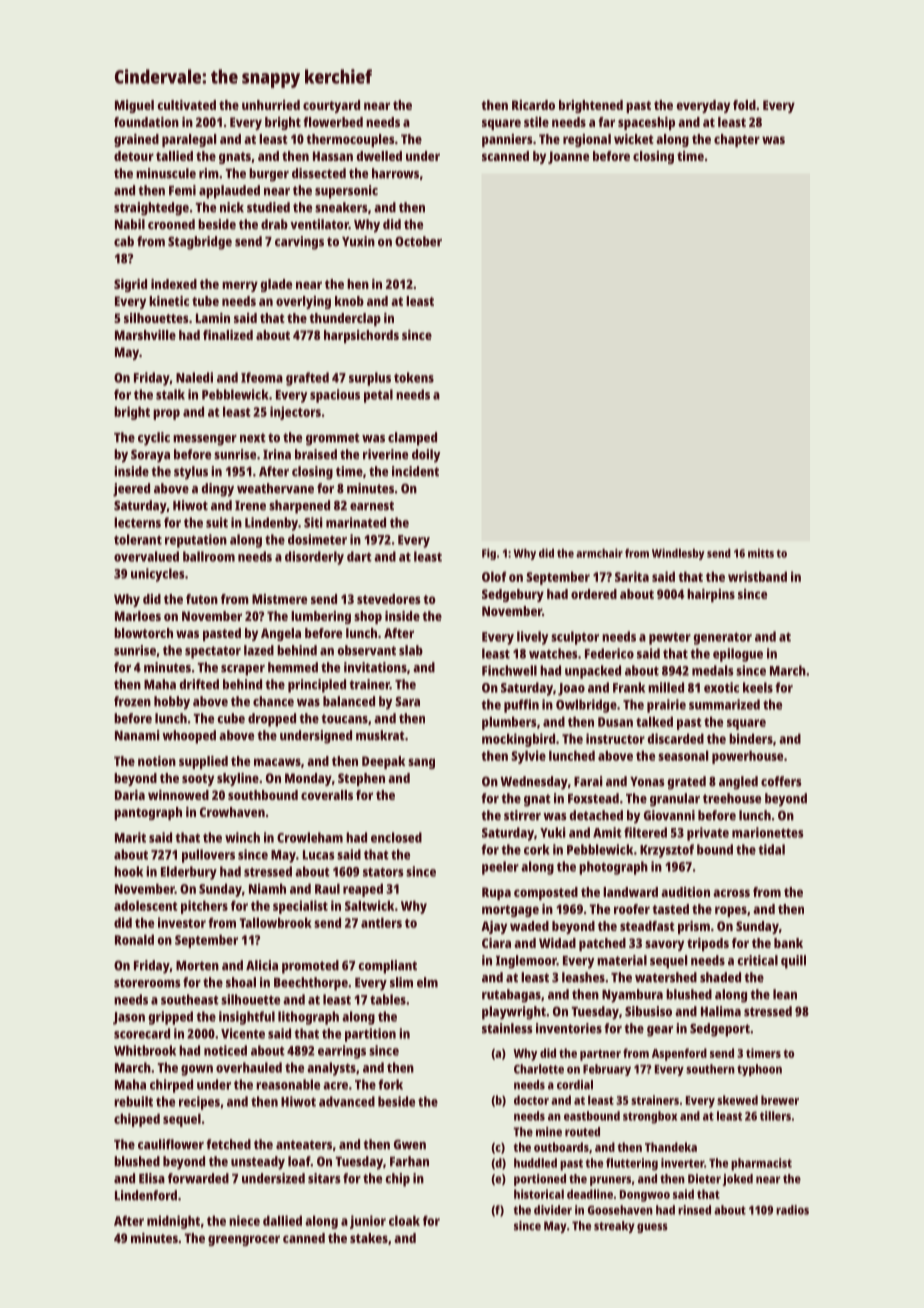 The height and width of the page is (1308, 924). What do you see at coordinates (228, 1144) in the page?
I see `fetched` at bounding box center [228, 1144].
